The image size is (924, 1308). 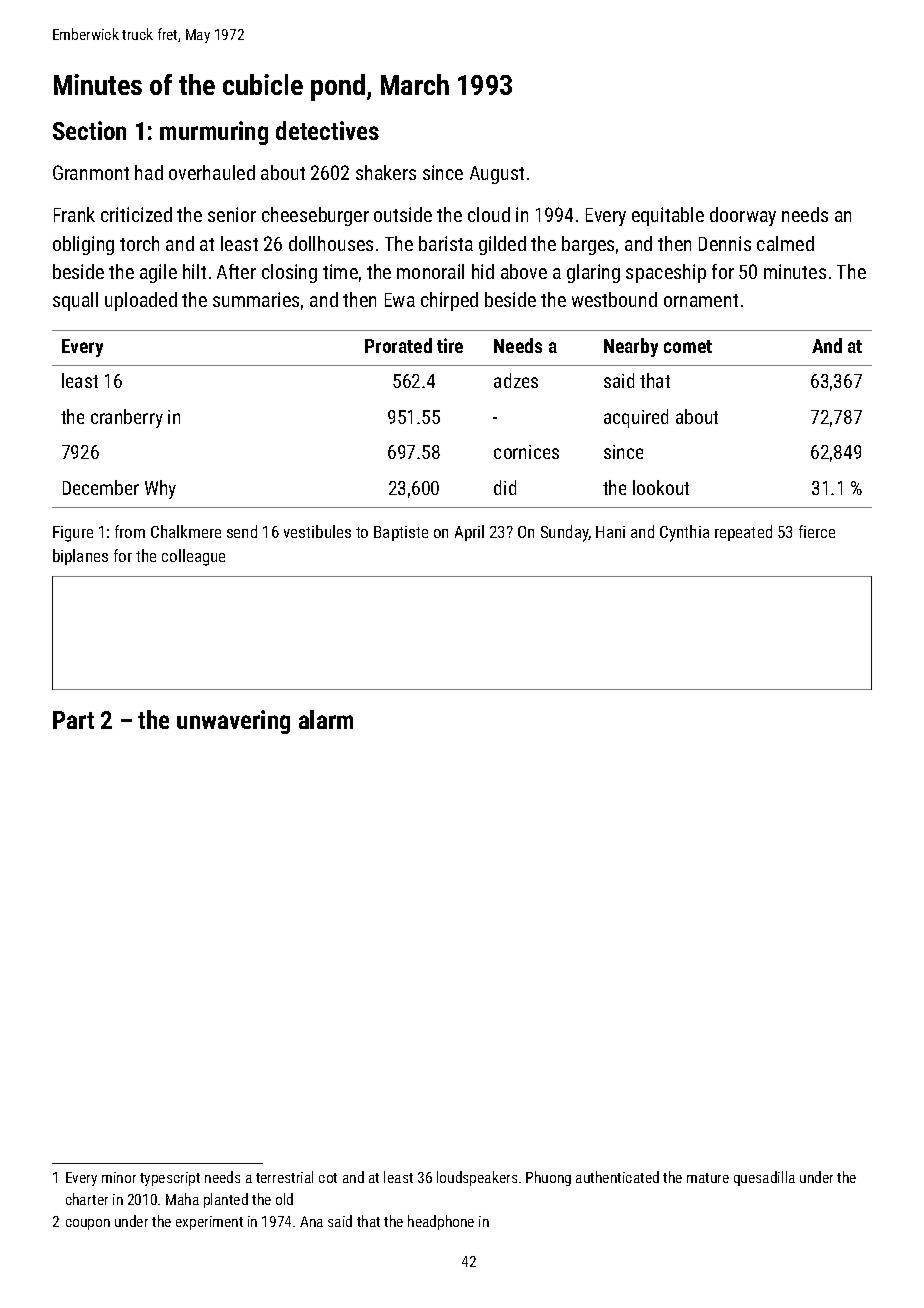 I want to click on Part, so click(x=73, y=720).
